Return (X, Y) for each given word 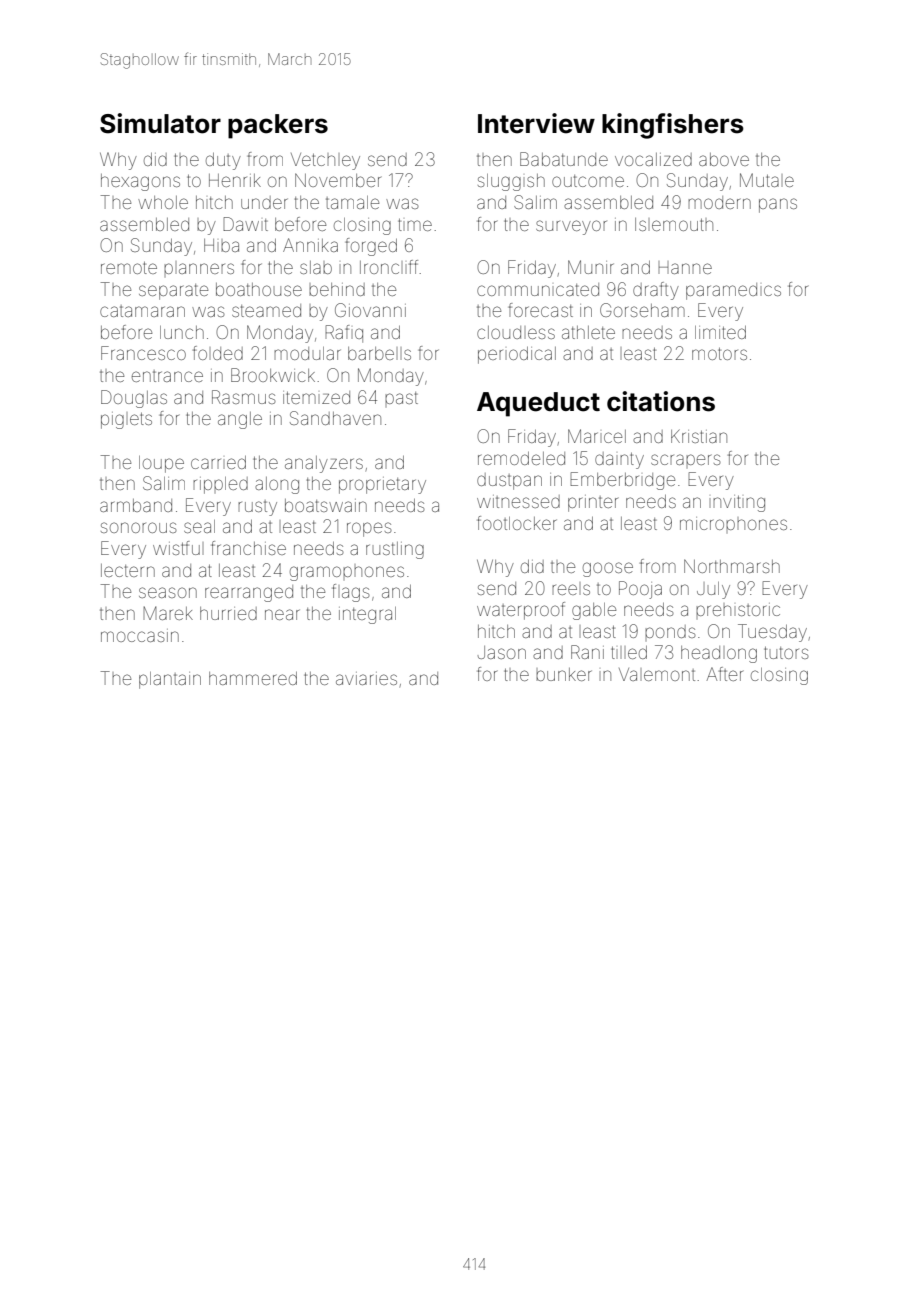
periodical (517, 355)
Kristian (699, 436)
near (282, 614)
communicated (538, 289)
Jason (502, 652)
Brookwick (273, 375)
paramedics (733, 291)
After (724, 674)
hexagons (140, 182)
